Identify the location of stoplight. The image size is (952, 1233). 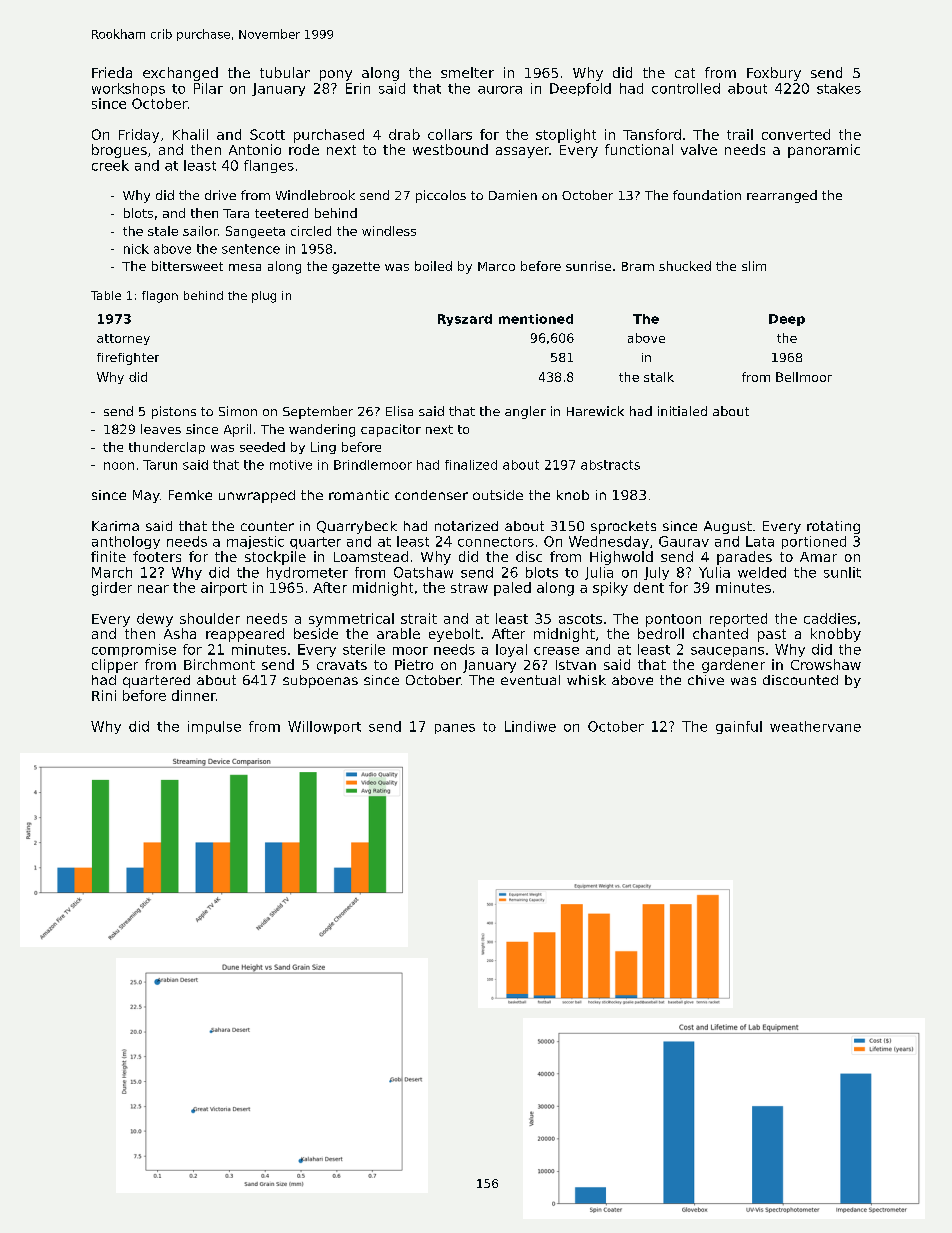
(566, 136).
